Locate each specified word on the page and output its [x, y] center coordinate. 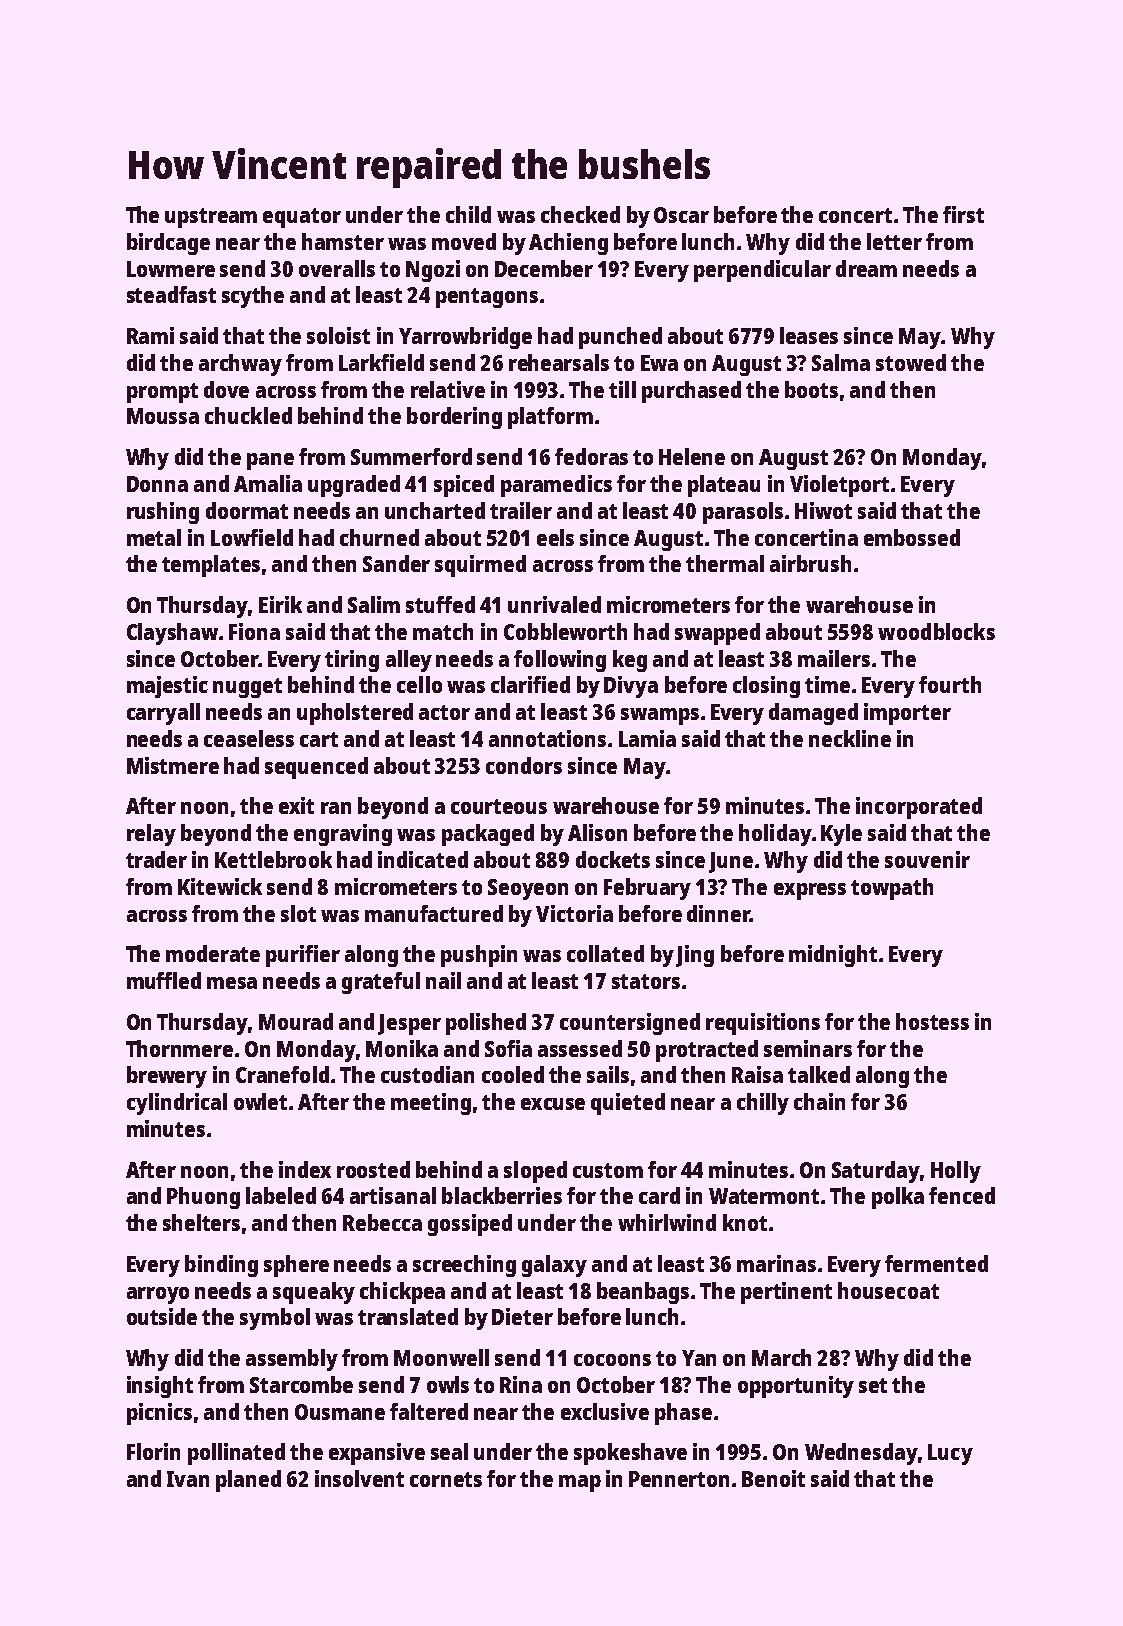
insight [160, 1387]
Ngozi [433, 271]
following [560, 661]
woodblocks [936, 631]
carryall [163, 714]
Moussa [163, 416]
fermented [936, 1263]
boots [811, 389]
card [659, 1195]
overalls [337, 268]
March [781, 1357]
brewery [167, 1077]
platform [550, 418]
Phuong [203, 1198]
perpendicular [762, 271]
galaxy [554, 1266]
